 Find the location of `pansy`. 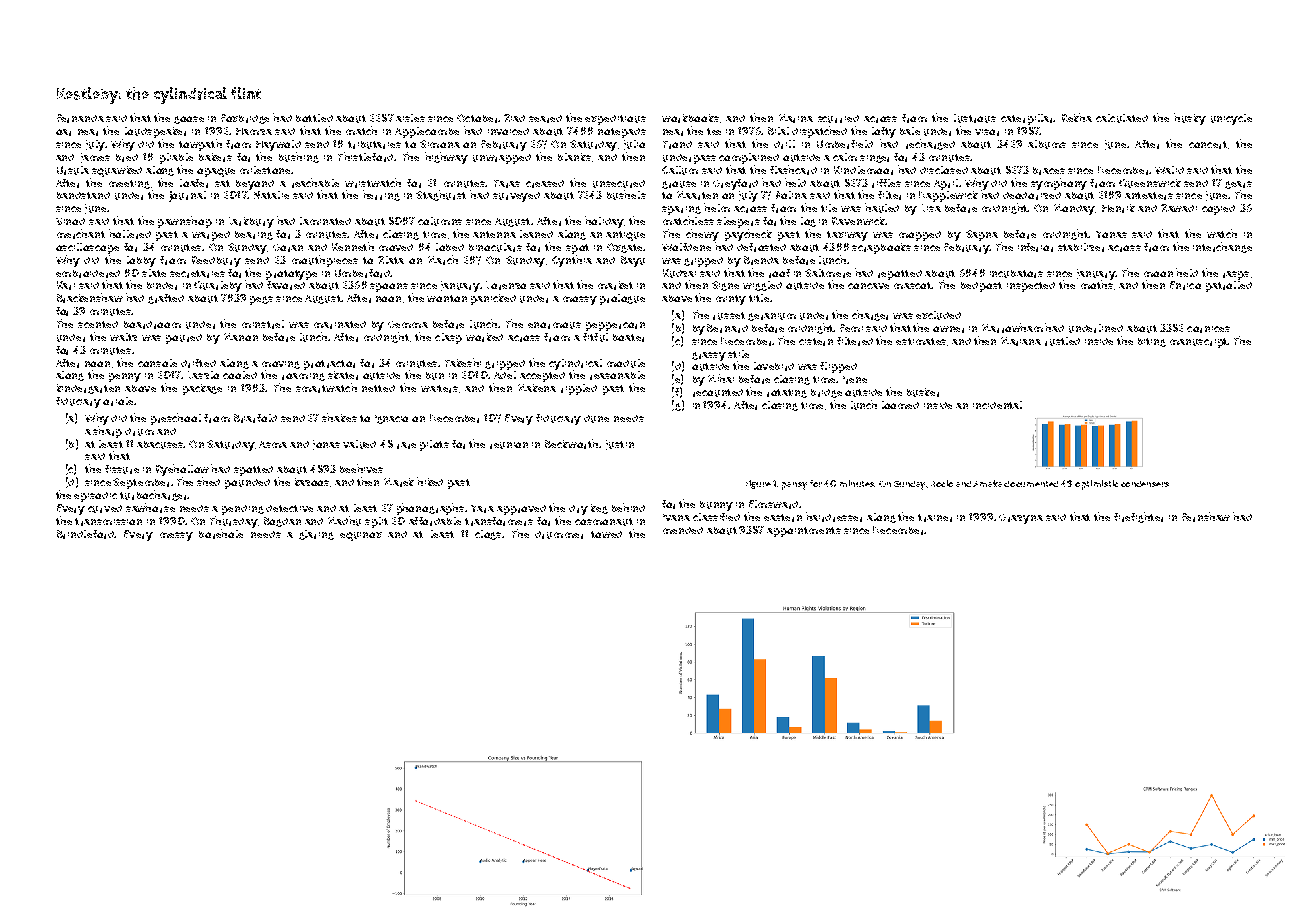

pansy is located at coordinates (794, 486).
